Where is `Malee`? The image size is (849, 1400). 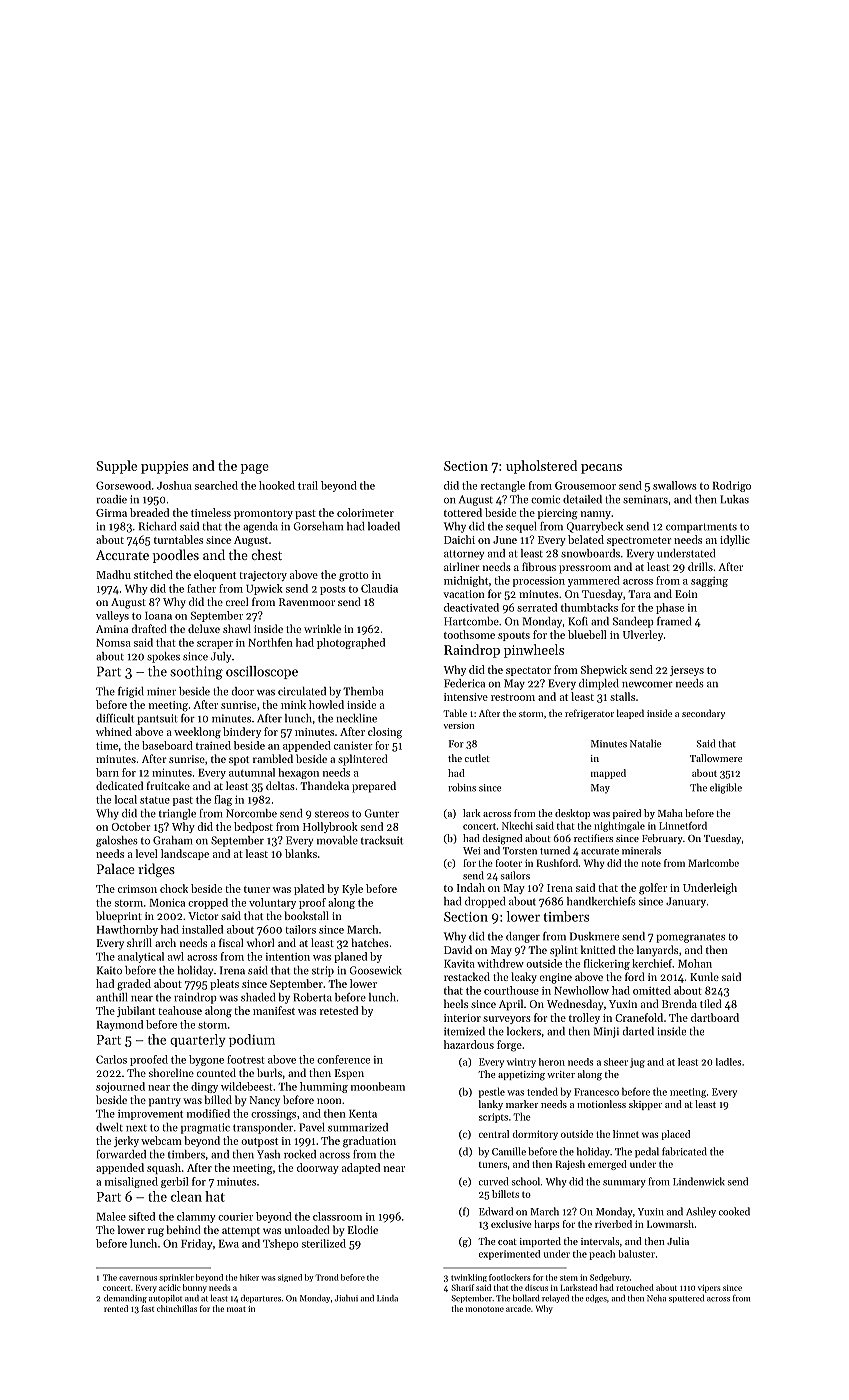 Malee is located at coordinates (111, 1216).
